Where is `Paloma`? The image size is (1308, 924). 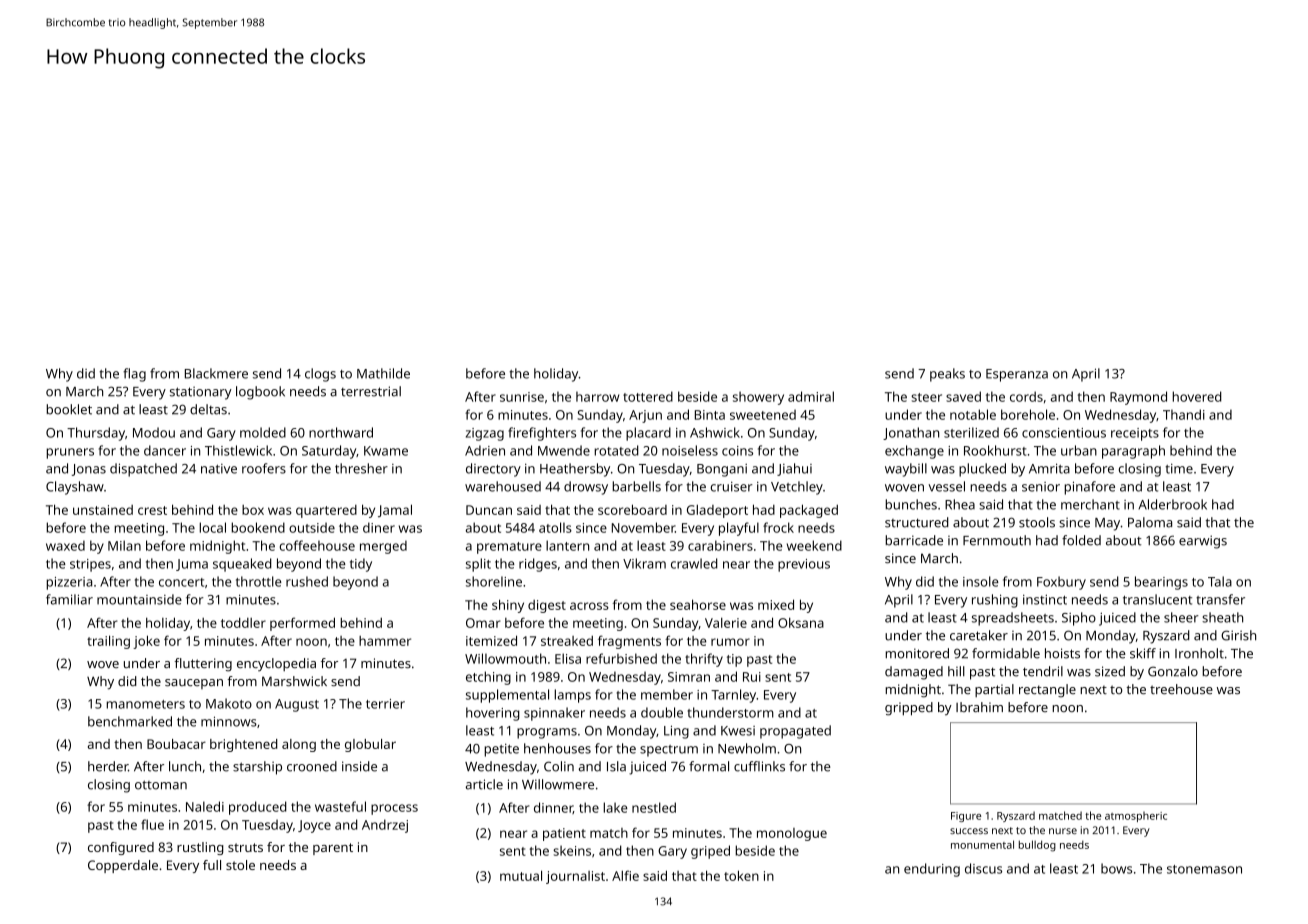 Paloma is located at coordinates (1150, 522).
